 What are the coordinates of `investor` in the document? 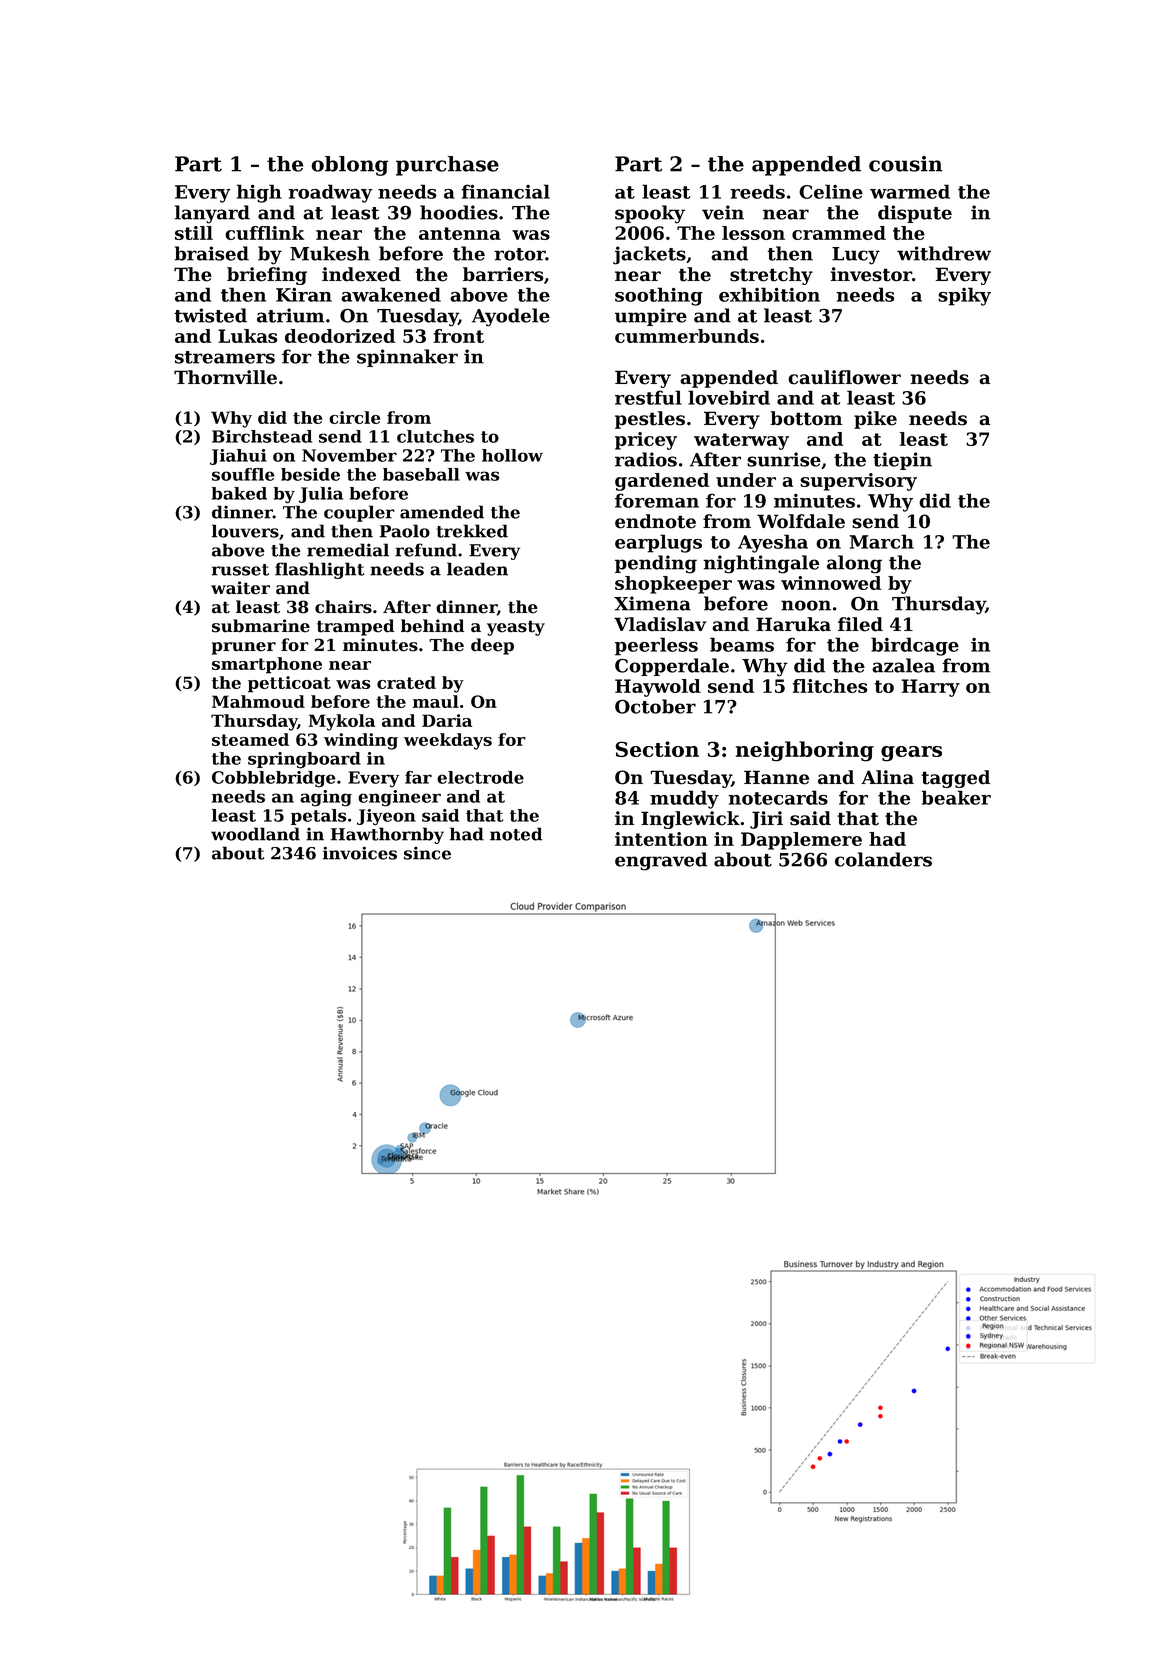 It's located at (871, 274).
